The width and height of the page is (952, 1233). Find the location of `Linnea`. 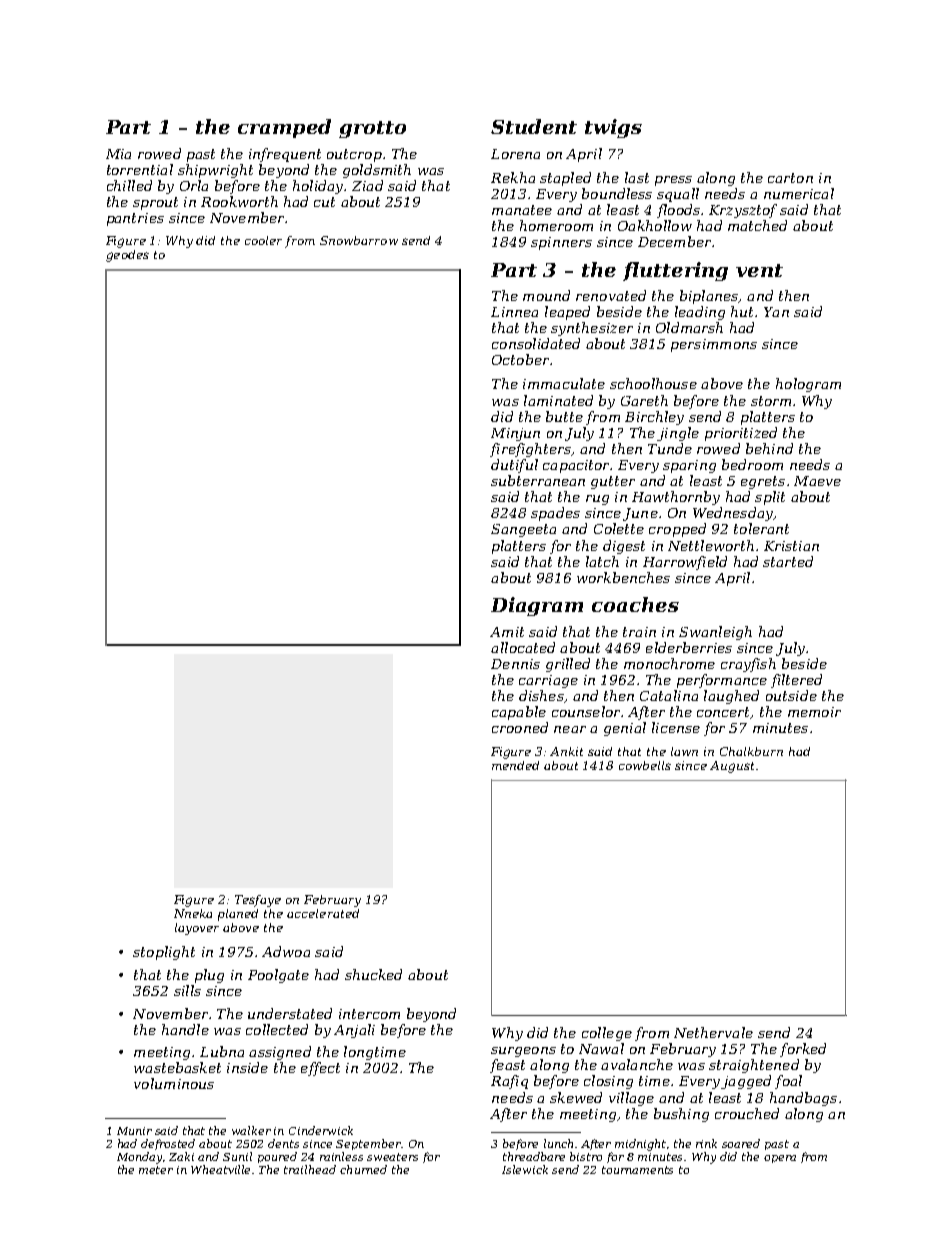

Linnea is located at coordinates (514, 312).
